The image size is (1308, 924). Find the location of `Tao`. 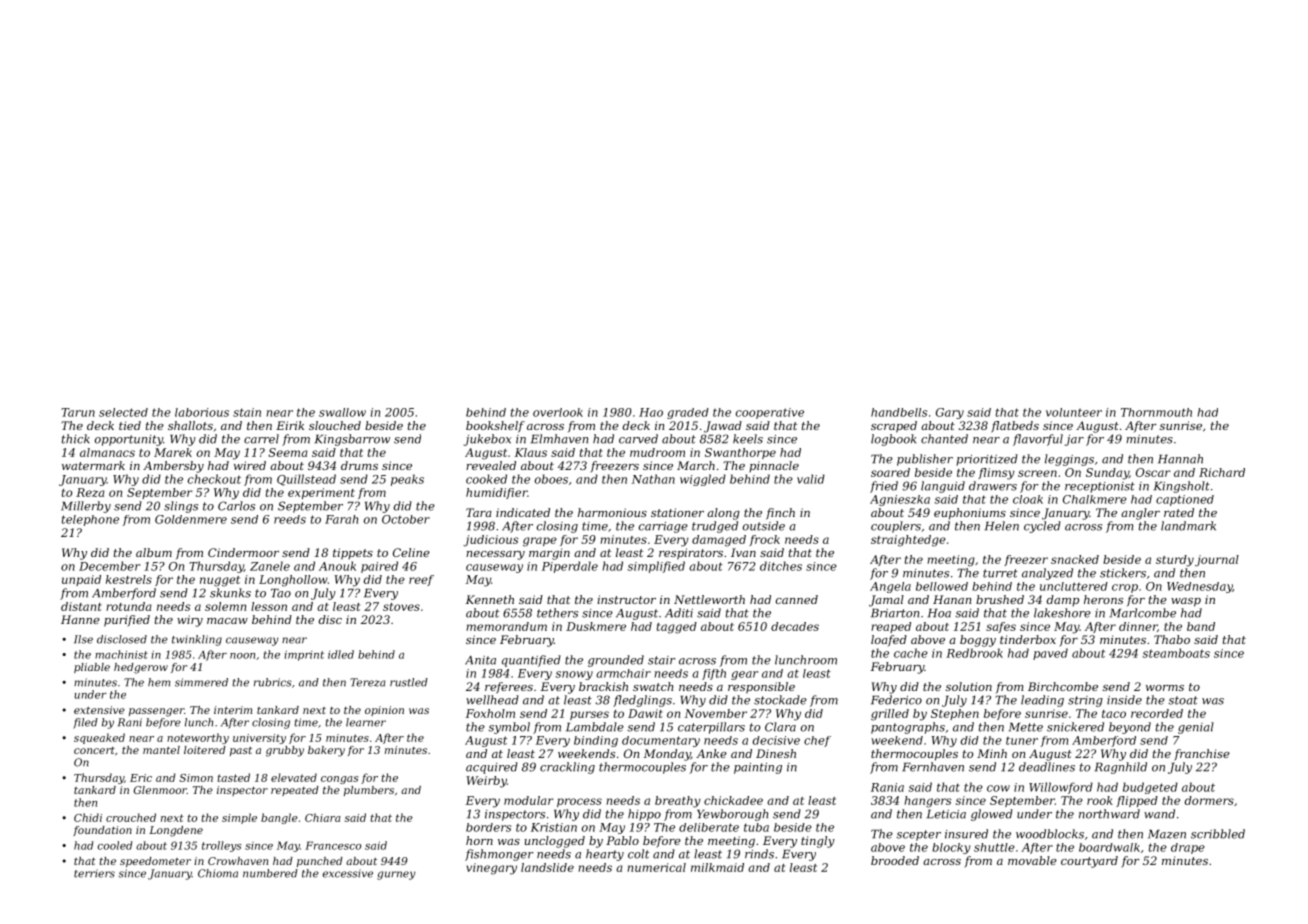

Tao is located at coordinates (281, 593).
